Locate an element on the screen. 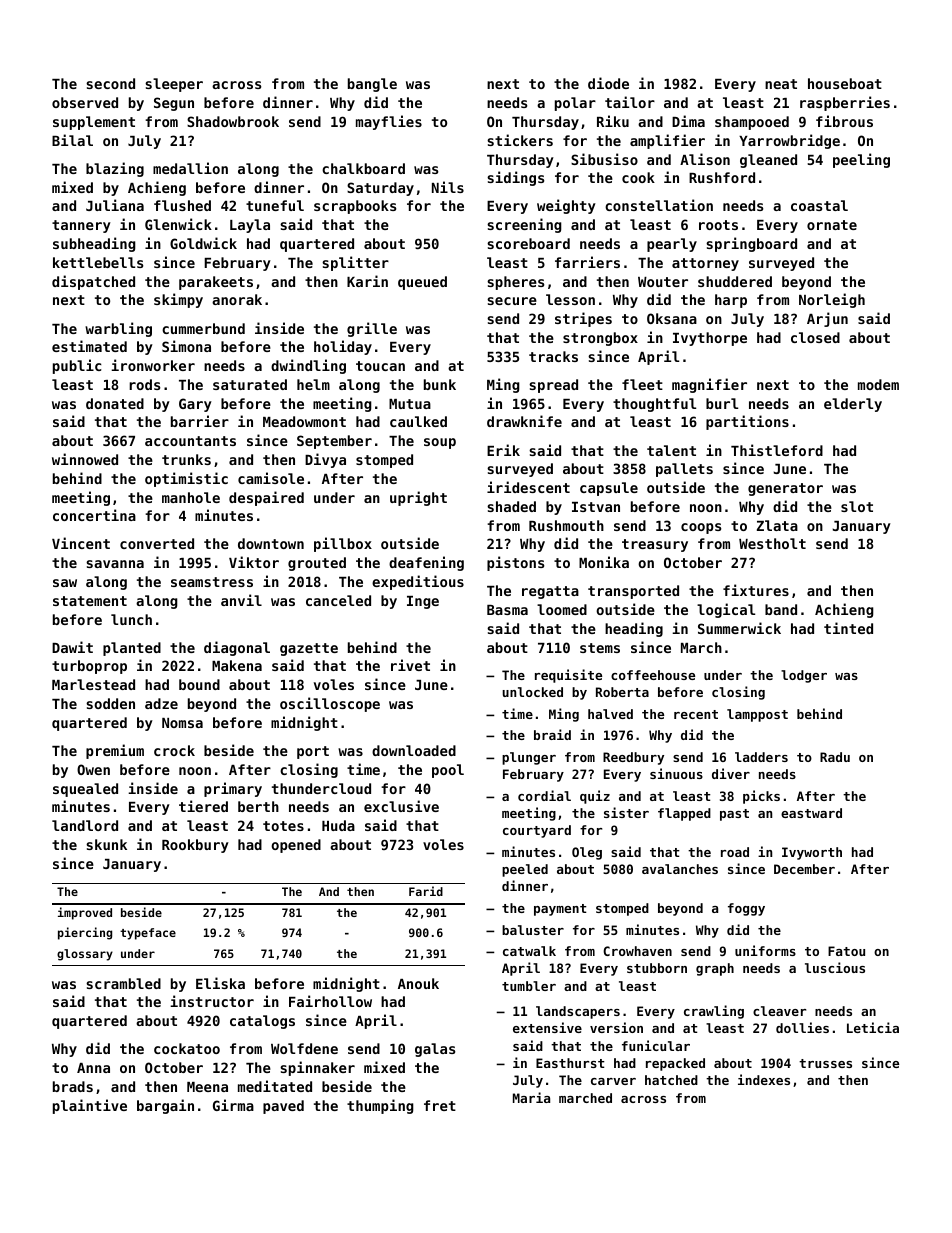 The image size is (952, 1233). magnifier is located at coordinates (709, 385).
